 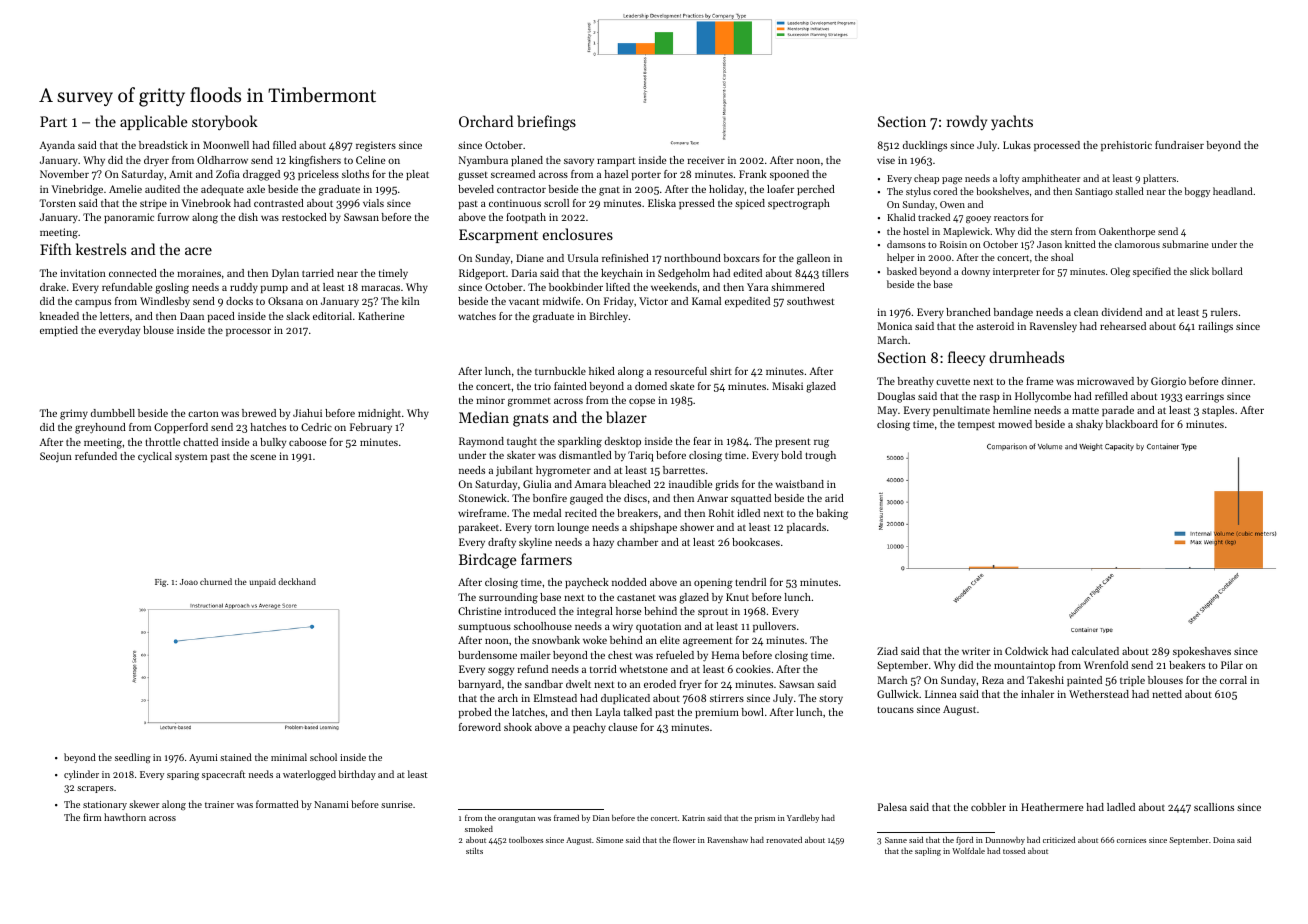 What do you see at coordinates (475, 713) in the page?
I see `probed` at bounding box center [475, 713].
